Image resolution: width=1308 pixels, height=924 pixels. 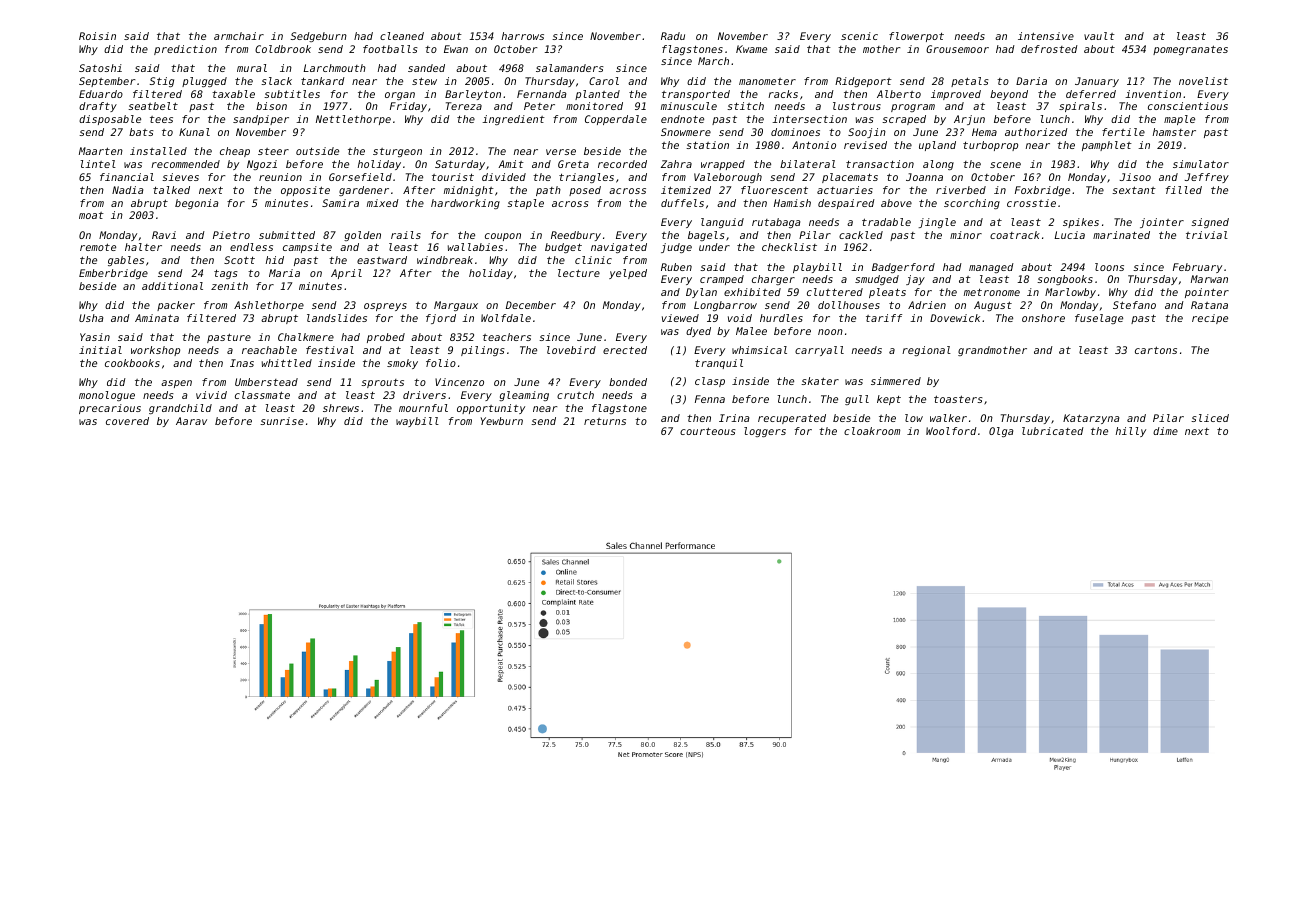 What do you see at coordinates (1043, 318) in the document?
I see `onshore` at bounding box center [1043, 318].
